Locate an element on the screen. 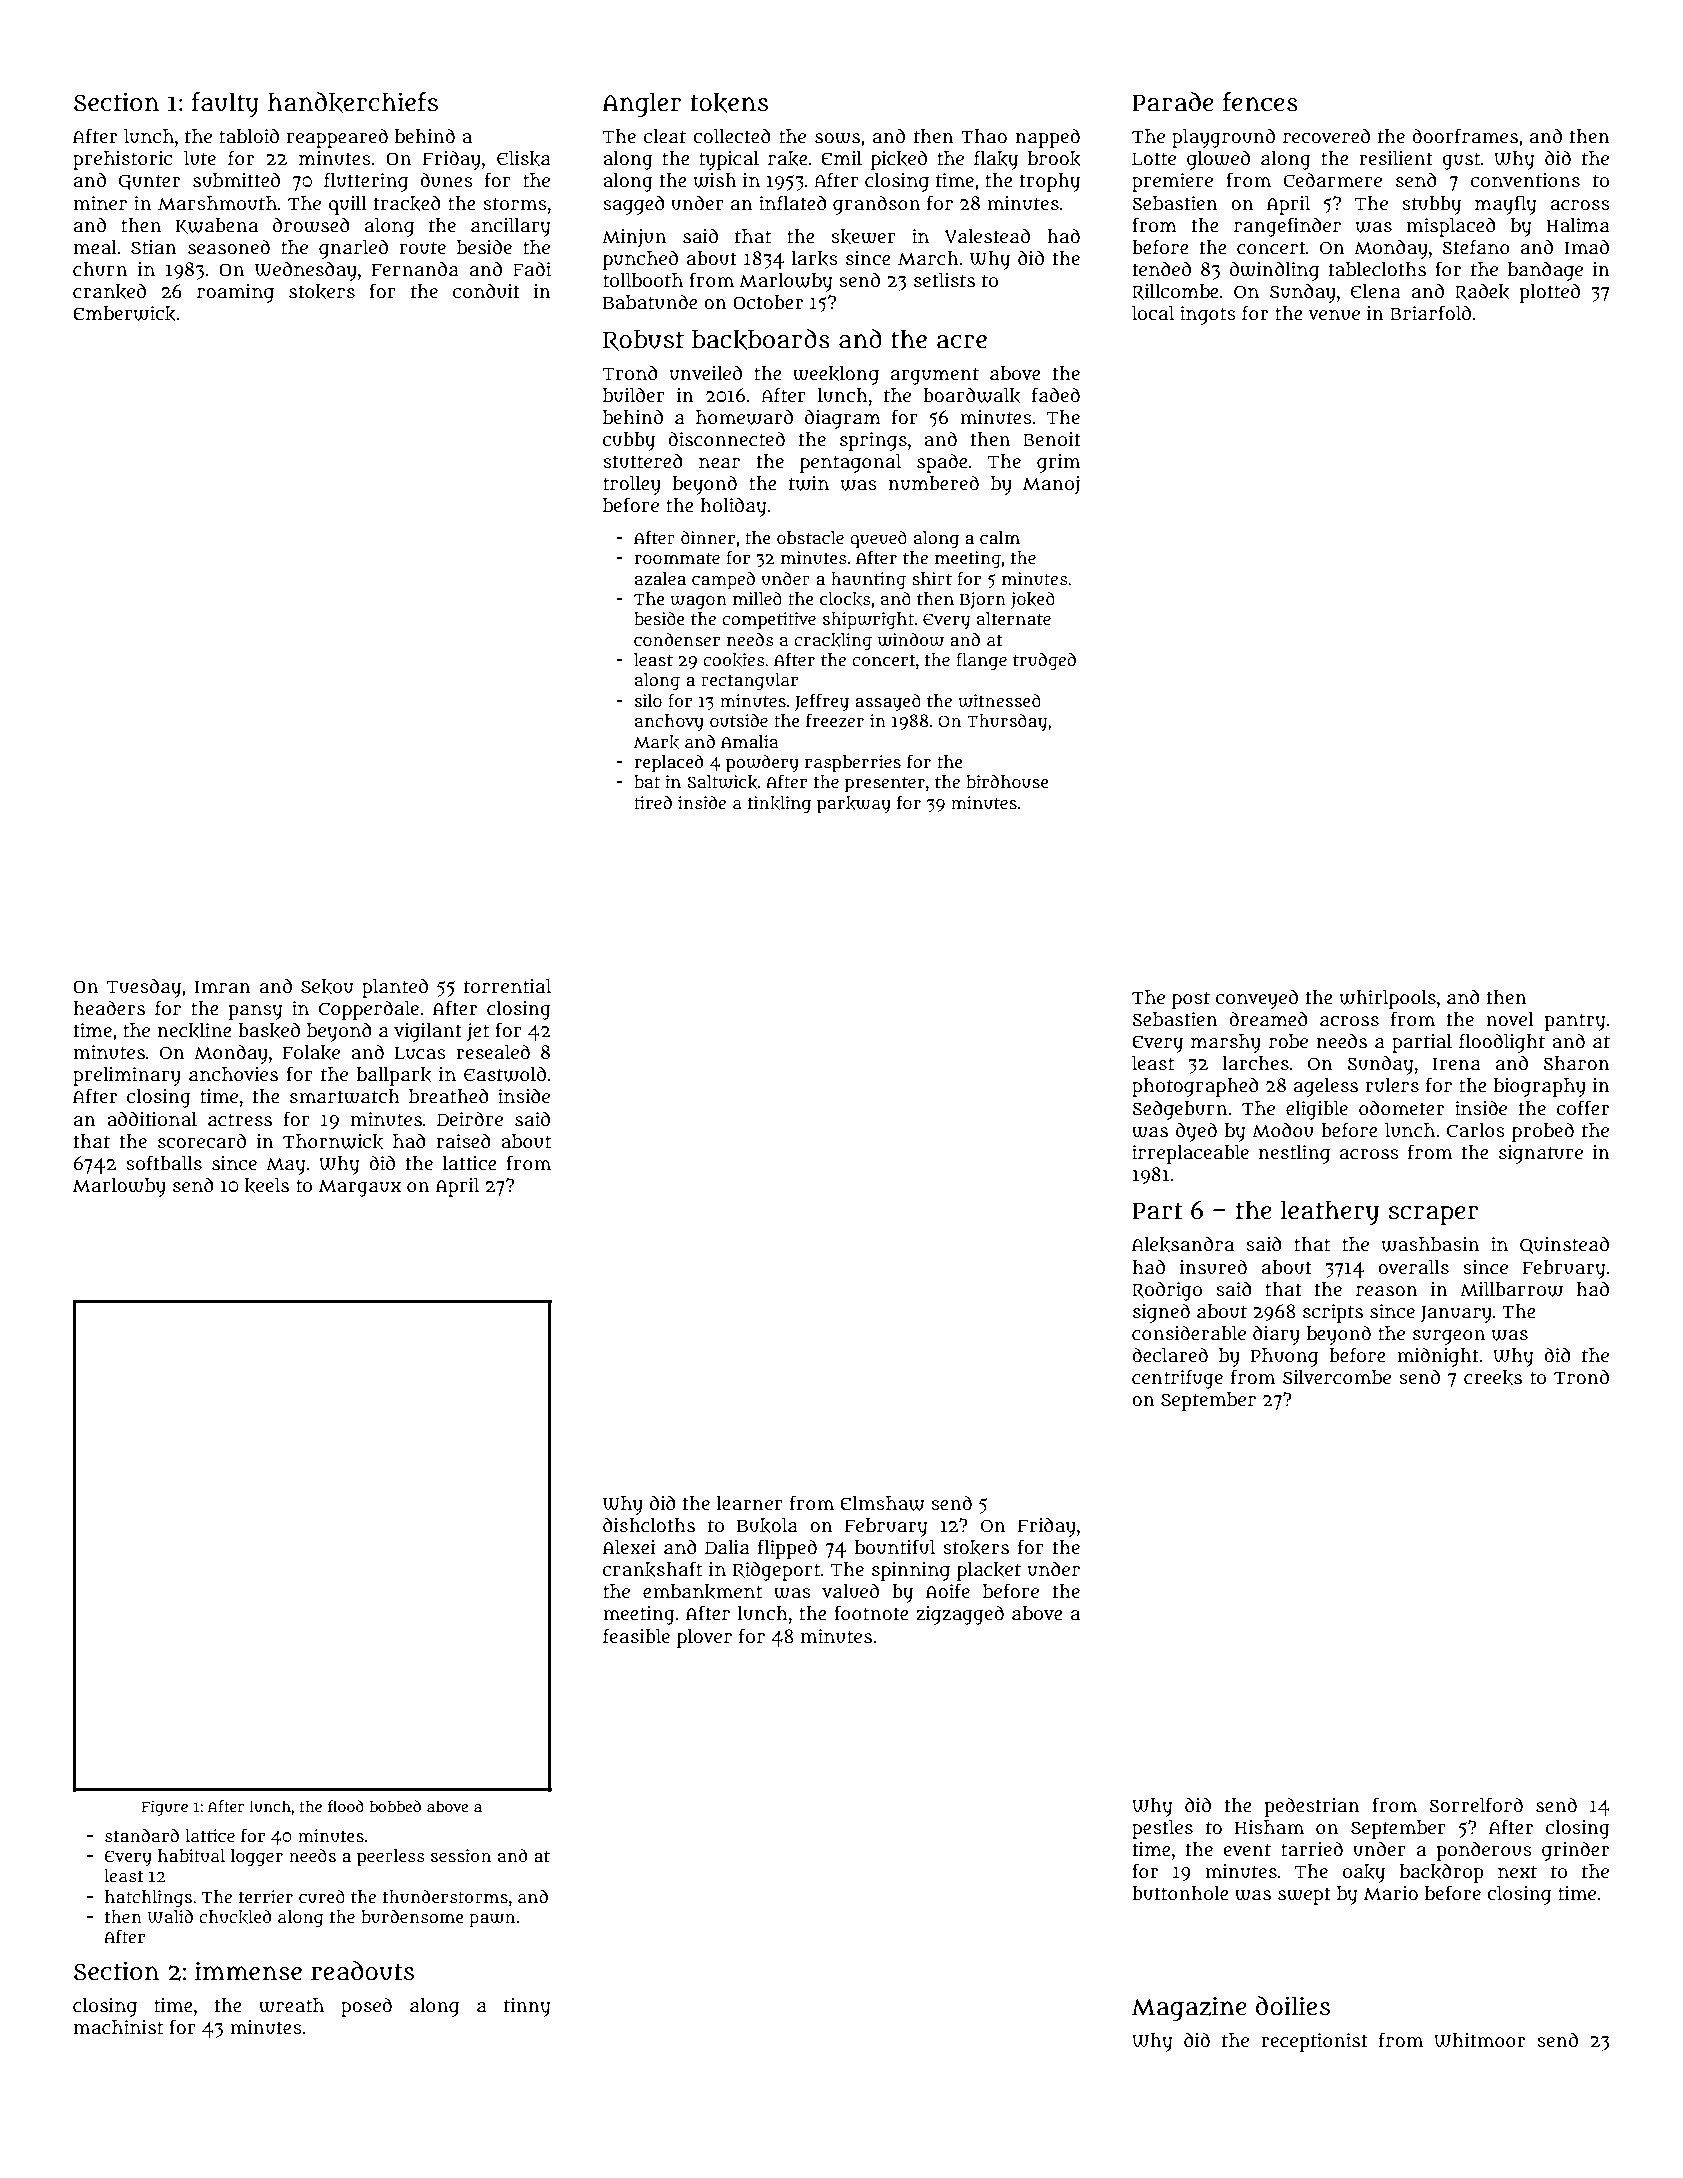  doorframes is located at coordinates (1465, 136).
